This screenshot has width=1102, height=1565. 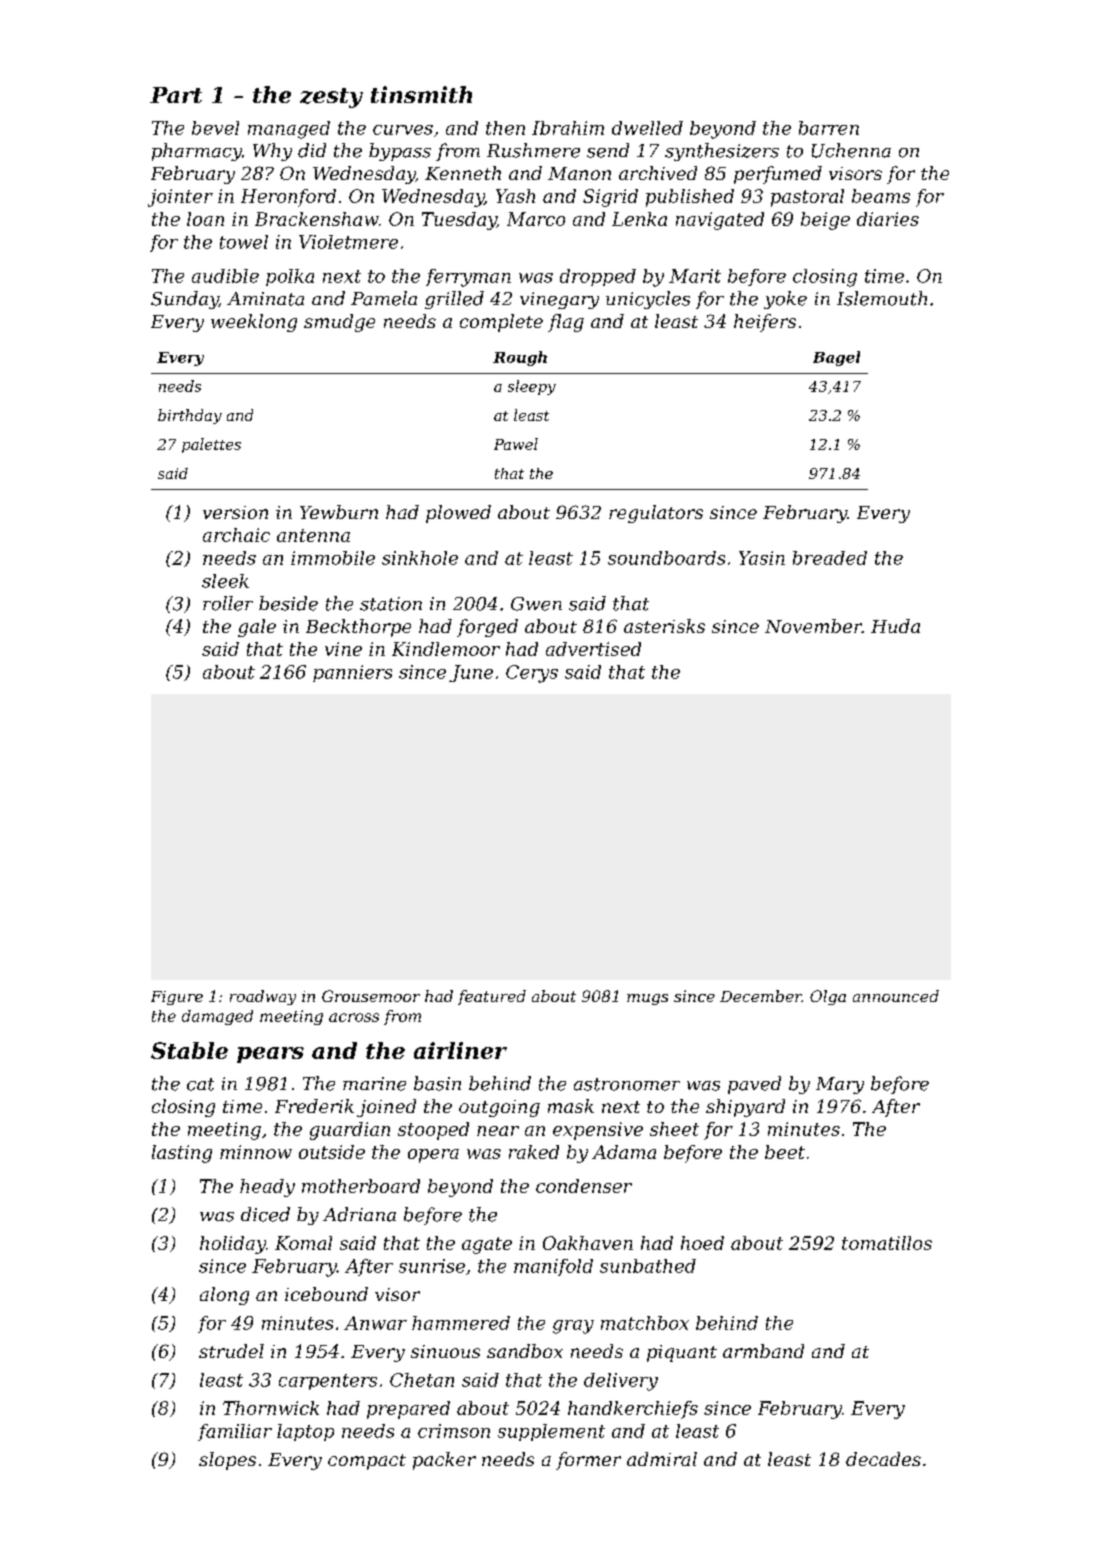 What do you see at coordinates (231, 1351) in the screenshot?
I see `strudel` at bounding box center [231, 1351].
